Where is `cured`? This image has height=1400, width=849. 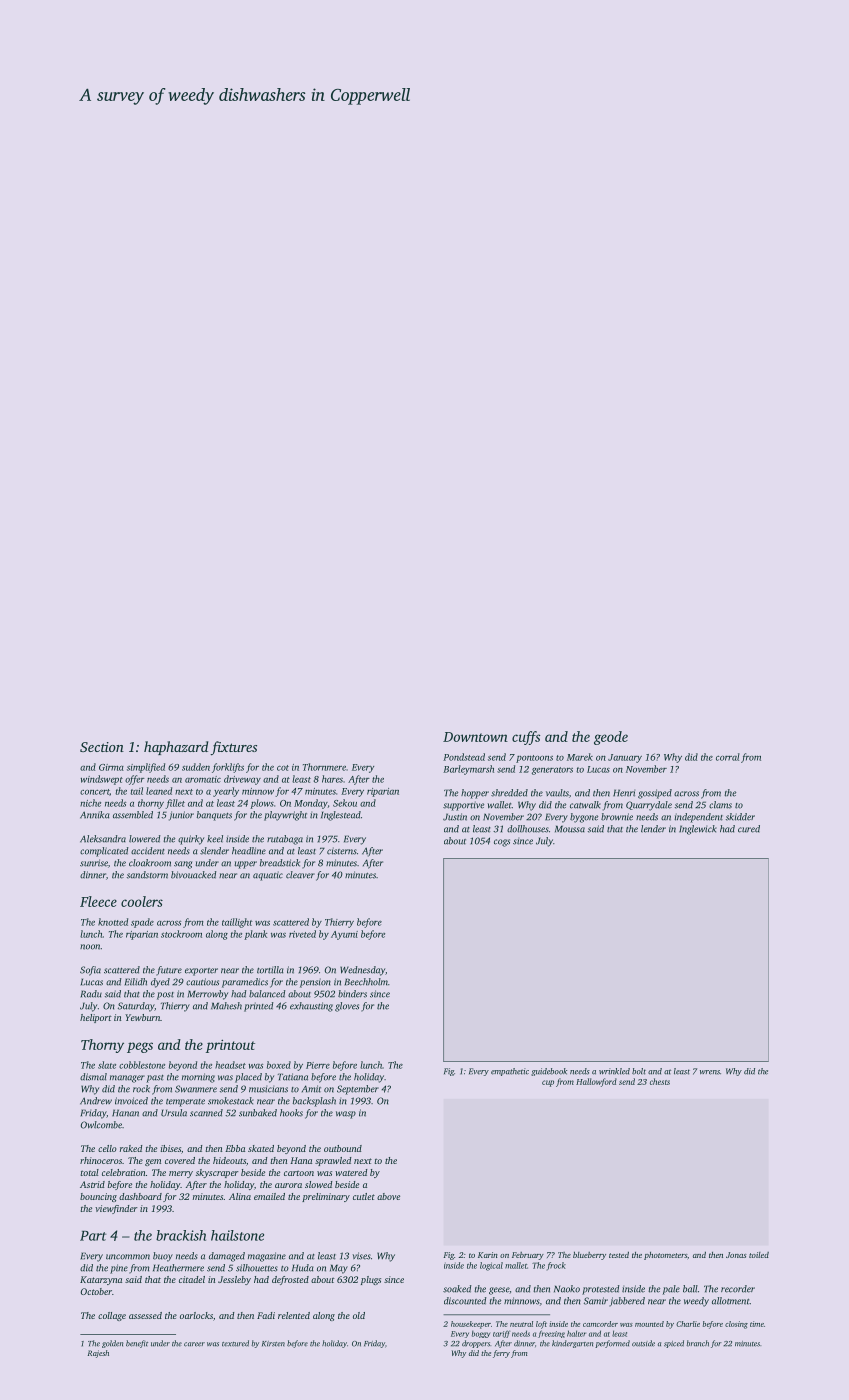
cured is located at coordinates (749, 829).
